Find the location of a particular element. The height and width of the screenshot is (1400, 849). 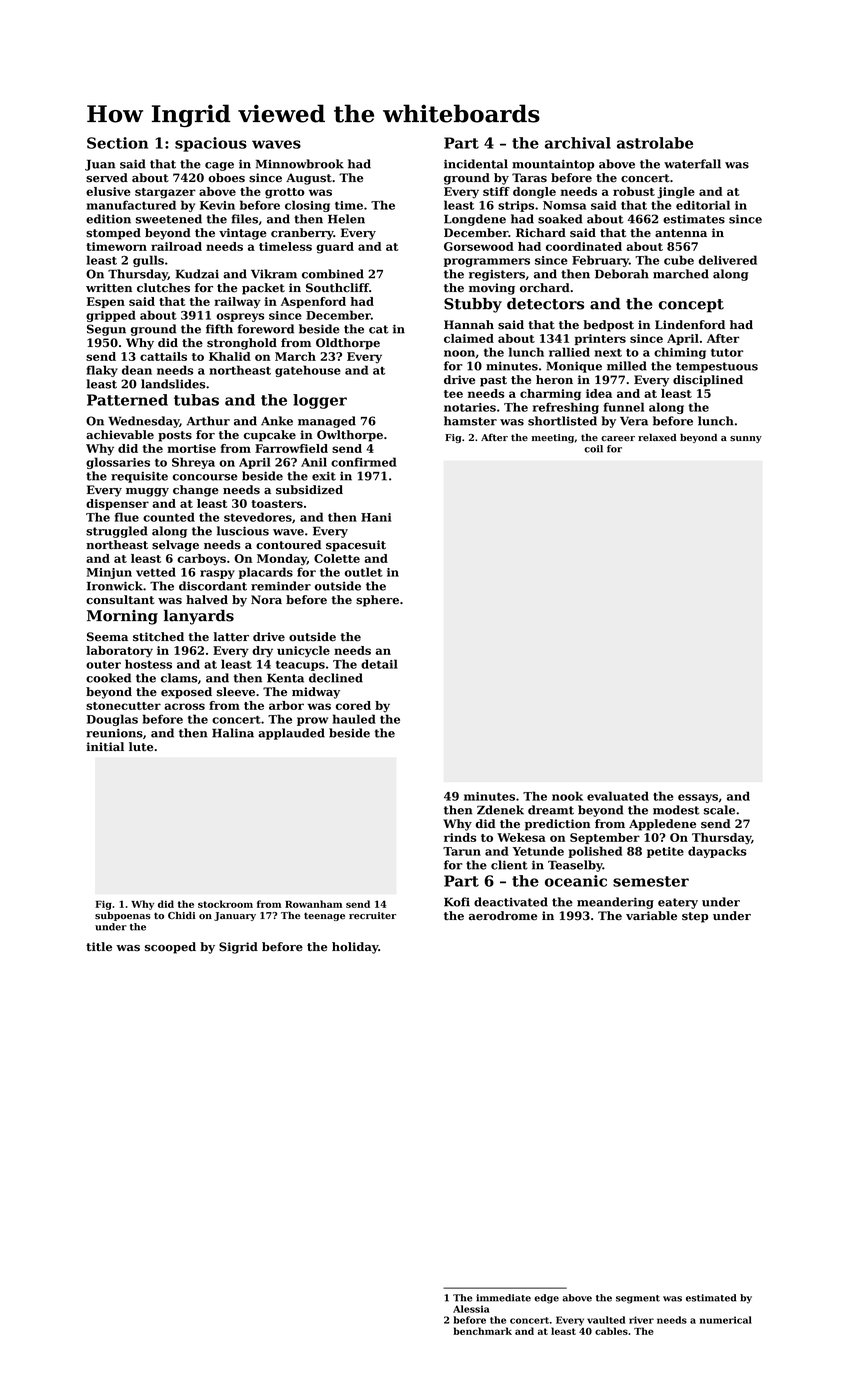

Alessia is located at coordinates (471, 1309).
